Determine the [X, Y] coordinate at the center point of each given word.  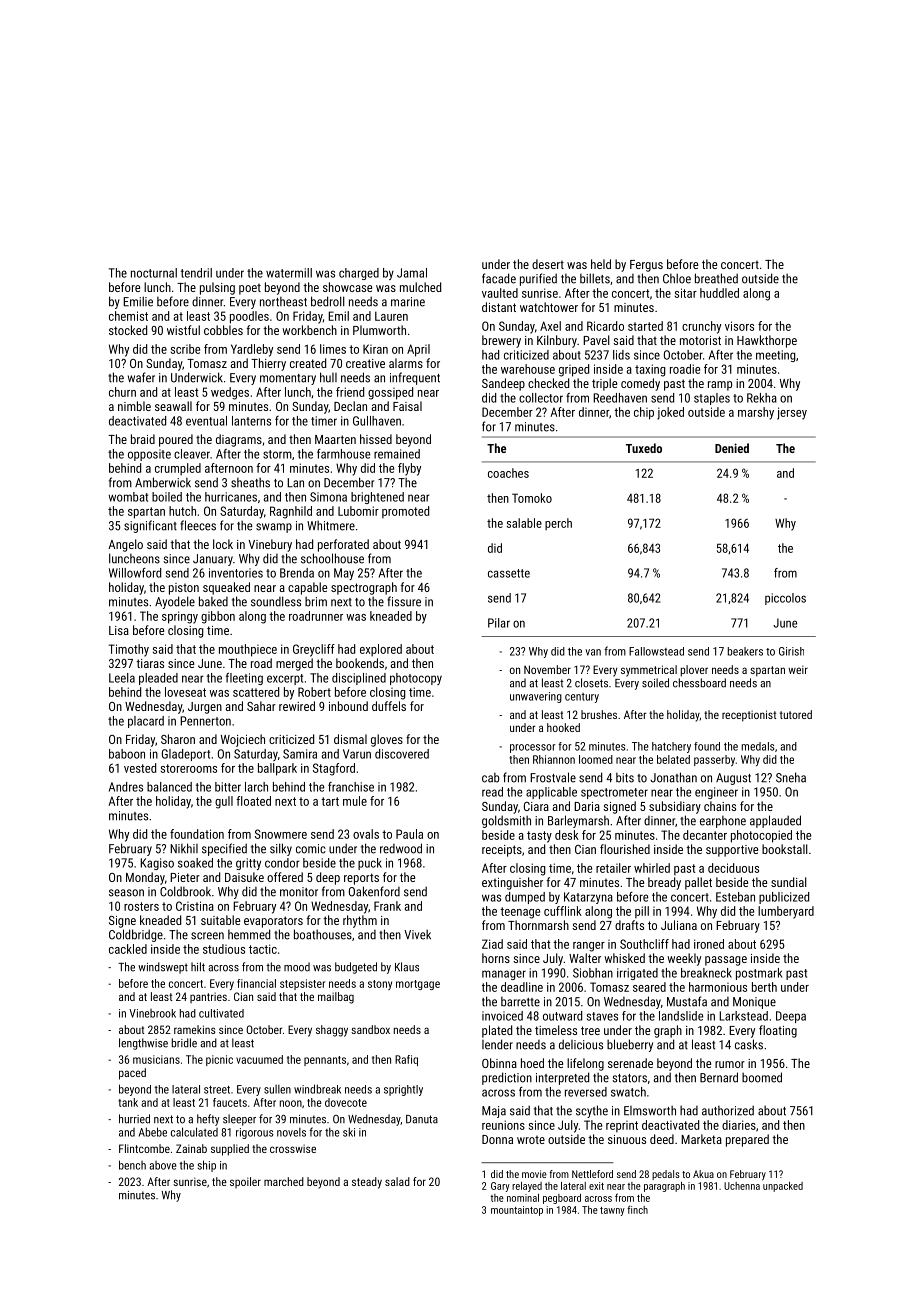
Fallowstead [656, 651]
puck [370, 864]
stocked [128, 330]
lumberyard [786, 912]
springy [180, 617]
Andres [126, 787]
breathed [716, 278]
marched [284, 1181]
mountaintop [517, 1211]
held [601, 264]
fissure [404, 601]
